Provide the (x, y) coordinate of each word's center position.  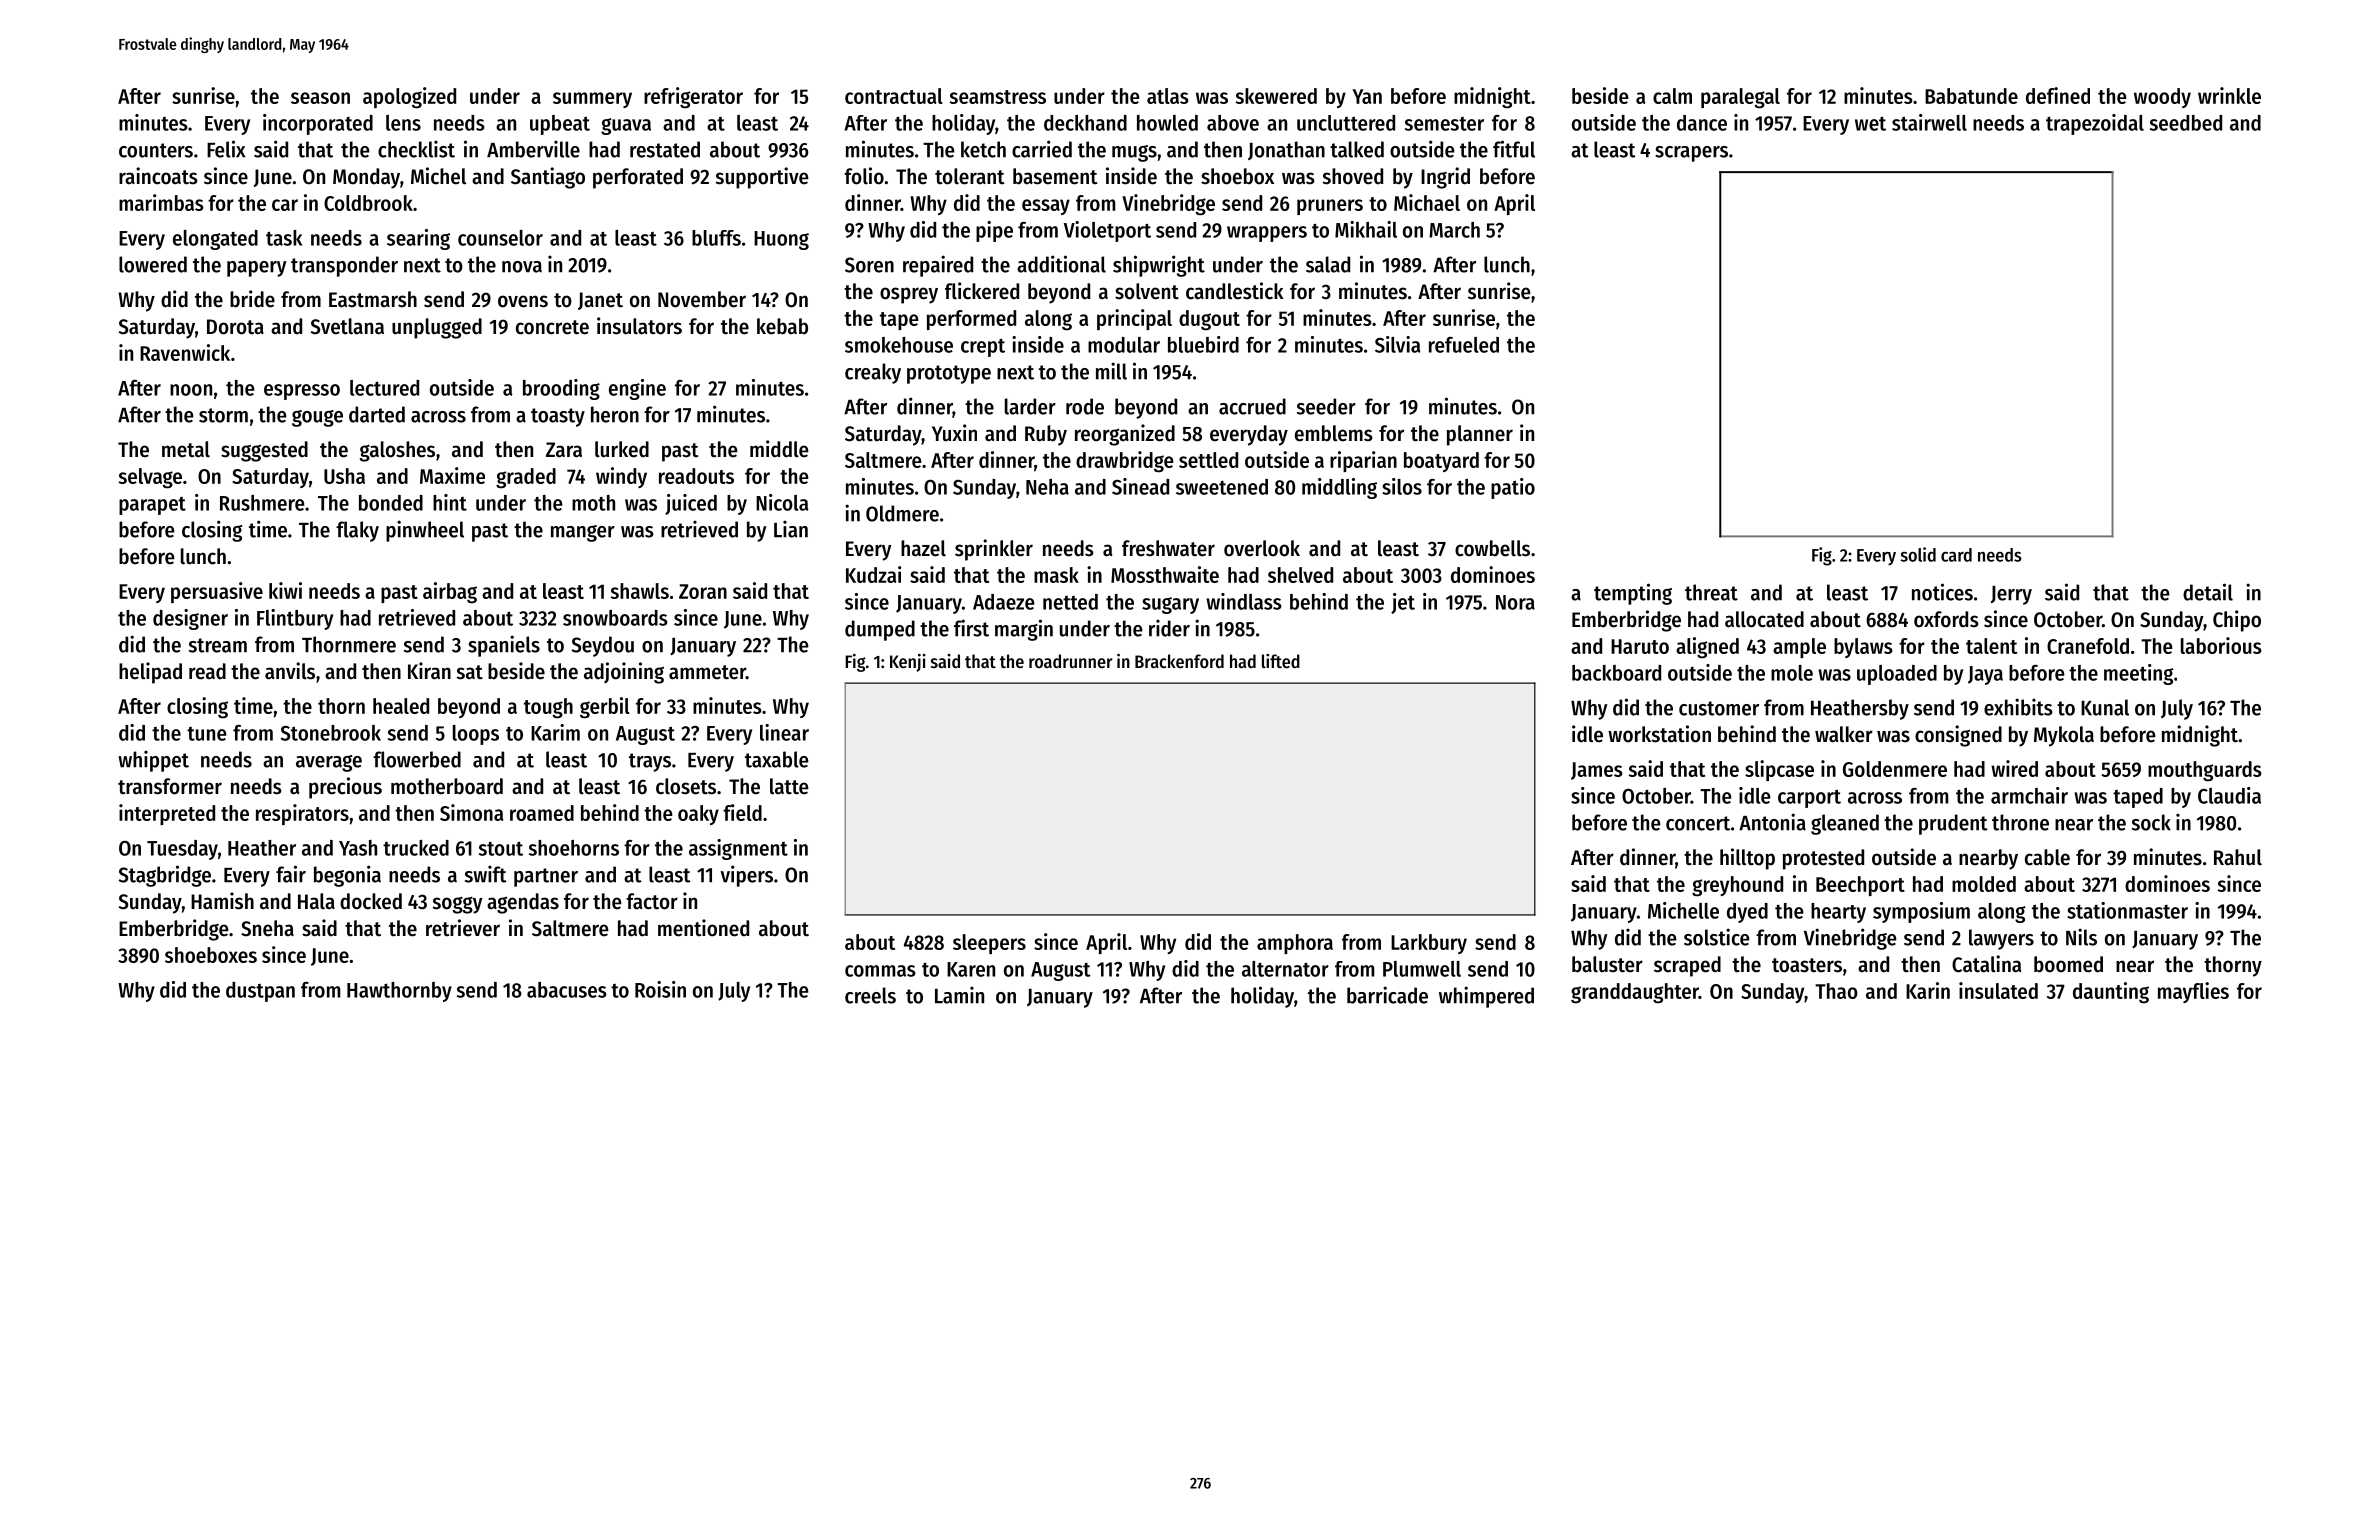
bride (252, 299)
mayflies (2193, 992)
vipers (746, 876)
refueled (1464, 345)
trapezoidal (2095, 124)
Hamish (222, 901)
